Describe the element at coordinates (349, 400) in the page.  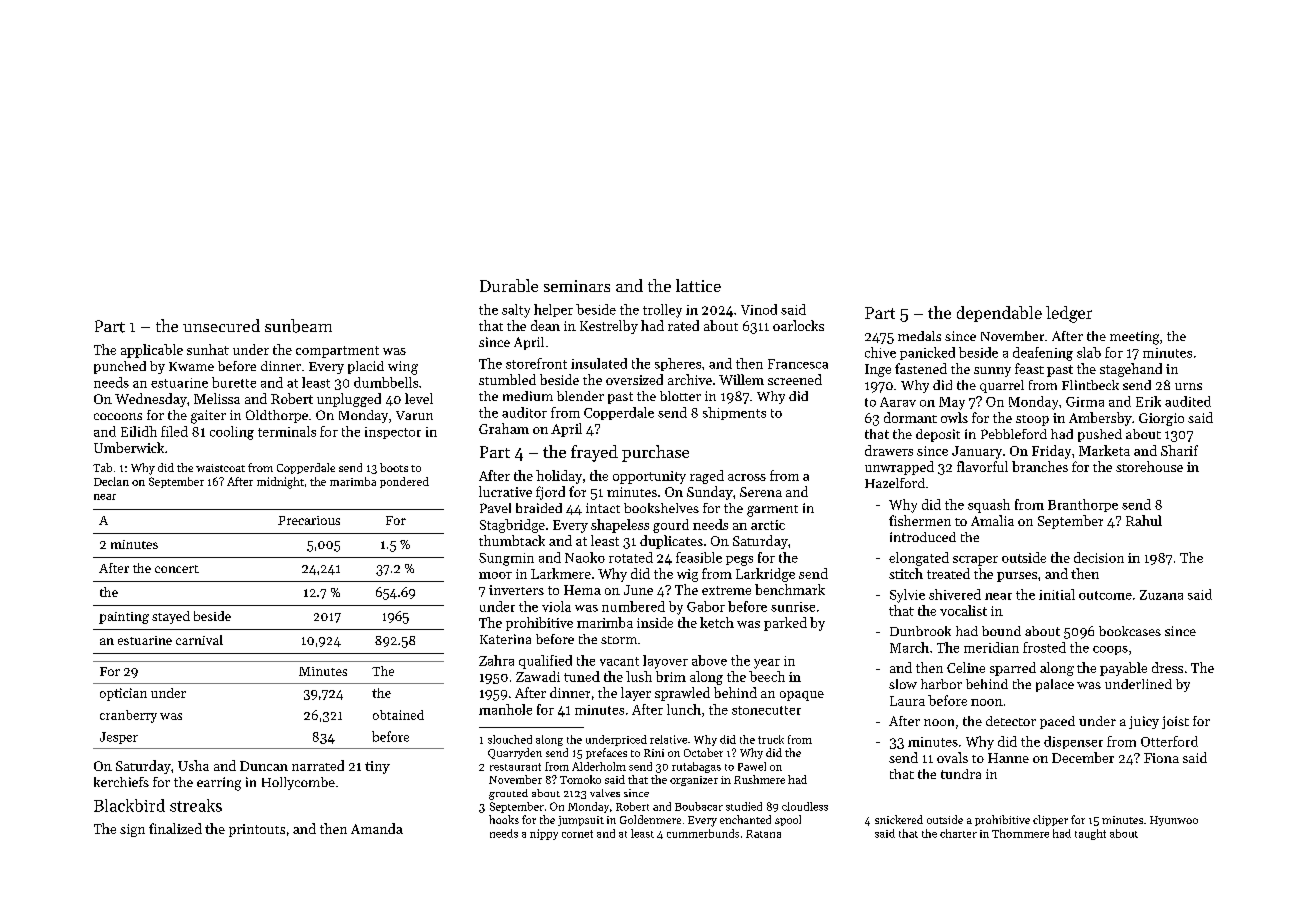
I see `unplugged` at that location.
